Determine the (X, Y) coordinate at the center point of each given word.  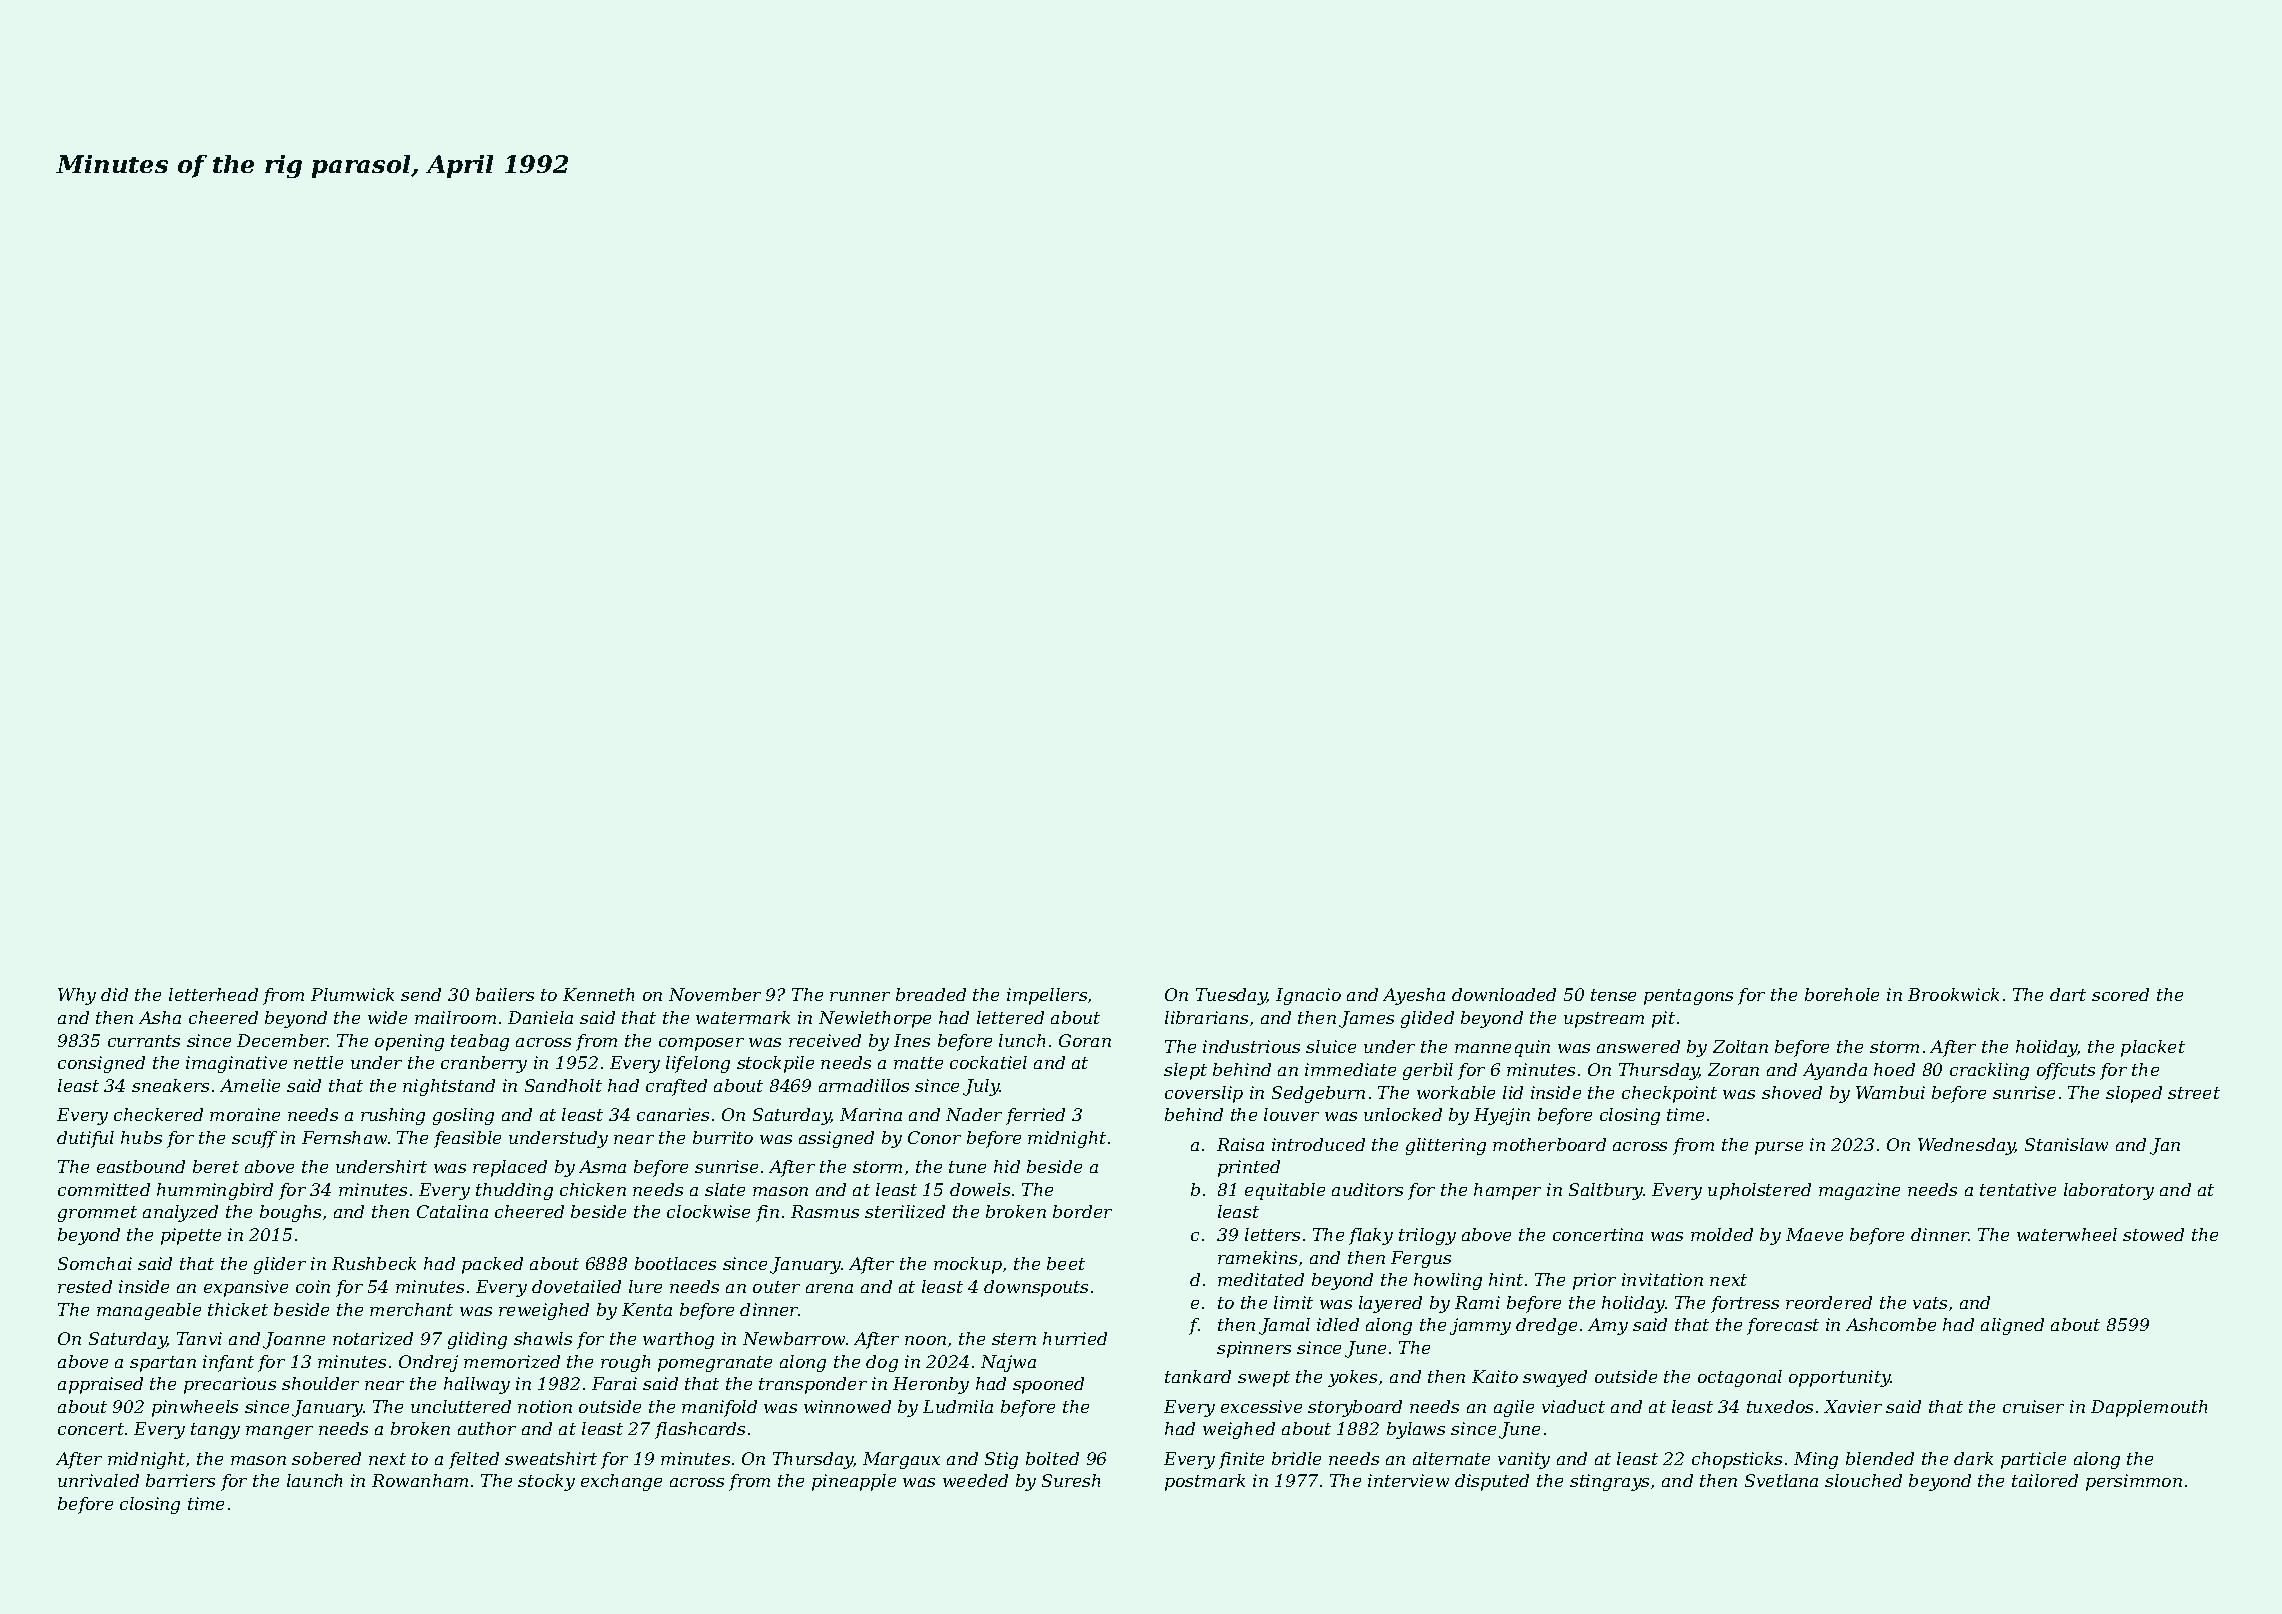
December (282, 1040)
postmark (1205, 1482)
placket (2153, 1048)
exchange (621, 1482)
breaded (931, 994)
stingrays (1609, 1482)
